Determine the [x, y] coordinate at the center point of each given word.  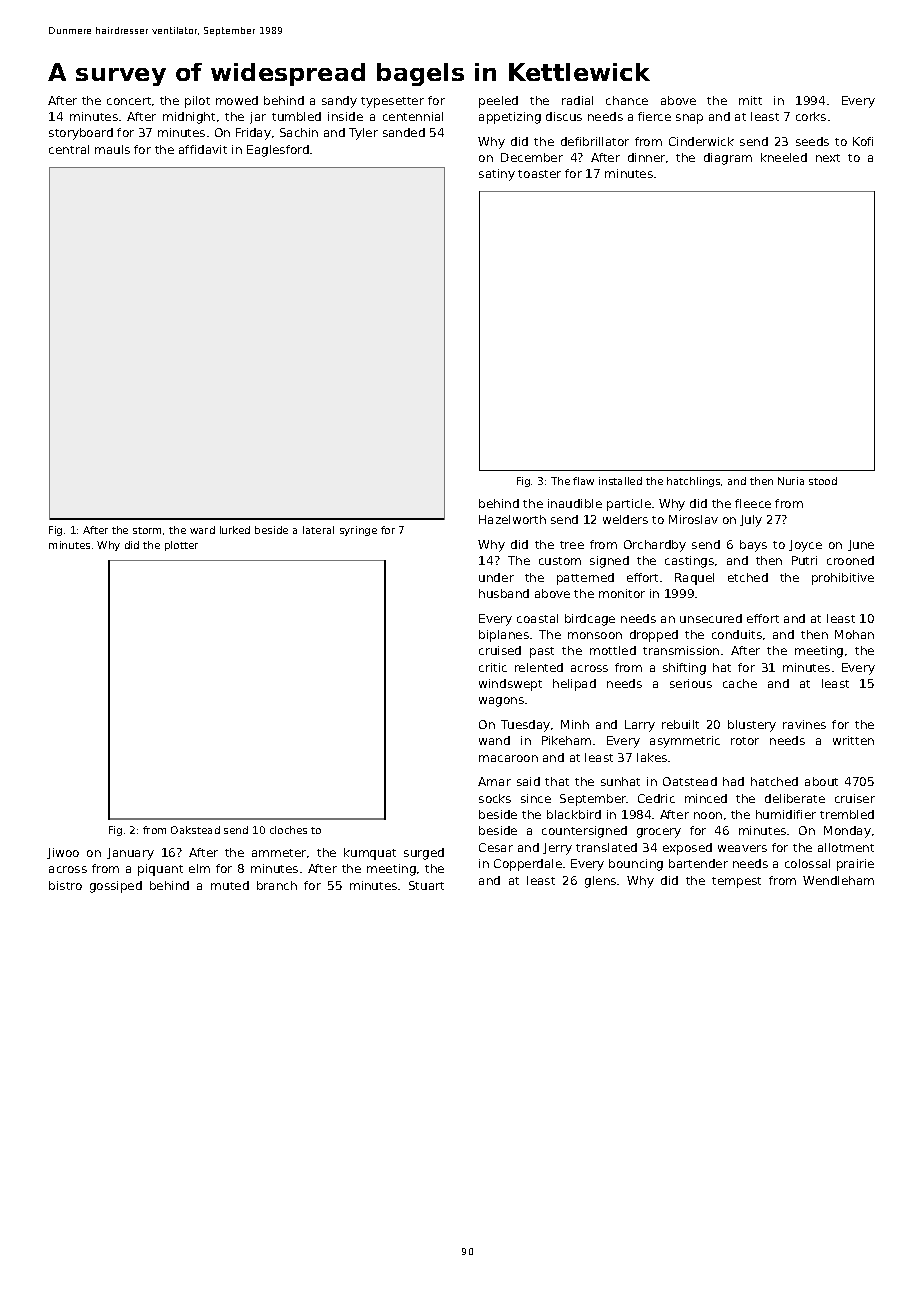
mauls [112, 149]
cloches [288, 830]
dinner [646, 157]
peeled [498, 102]
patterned [585, 579]
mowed [237, 100]
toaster [539, 174]
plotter [181, 546]
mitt [750, 100]
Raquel [694, 579]
